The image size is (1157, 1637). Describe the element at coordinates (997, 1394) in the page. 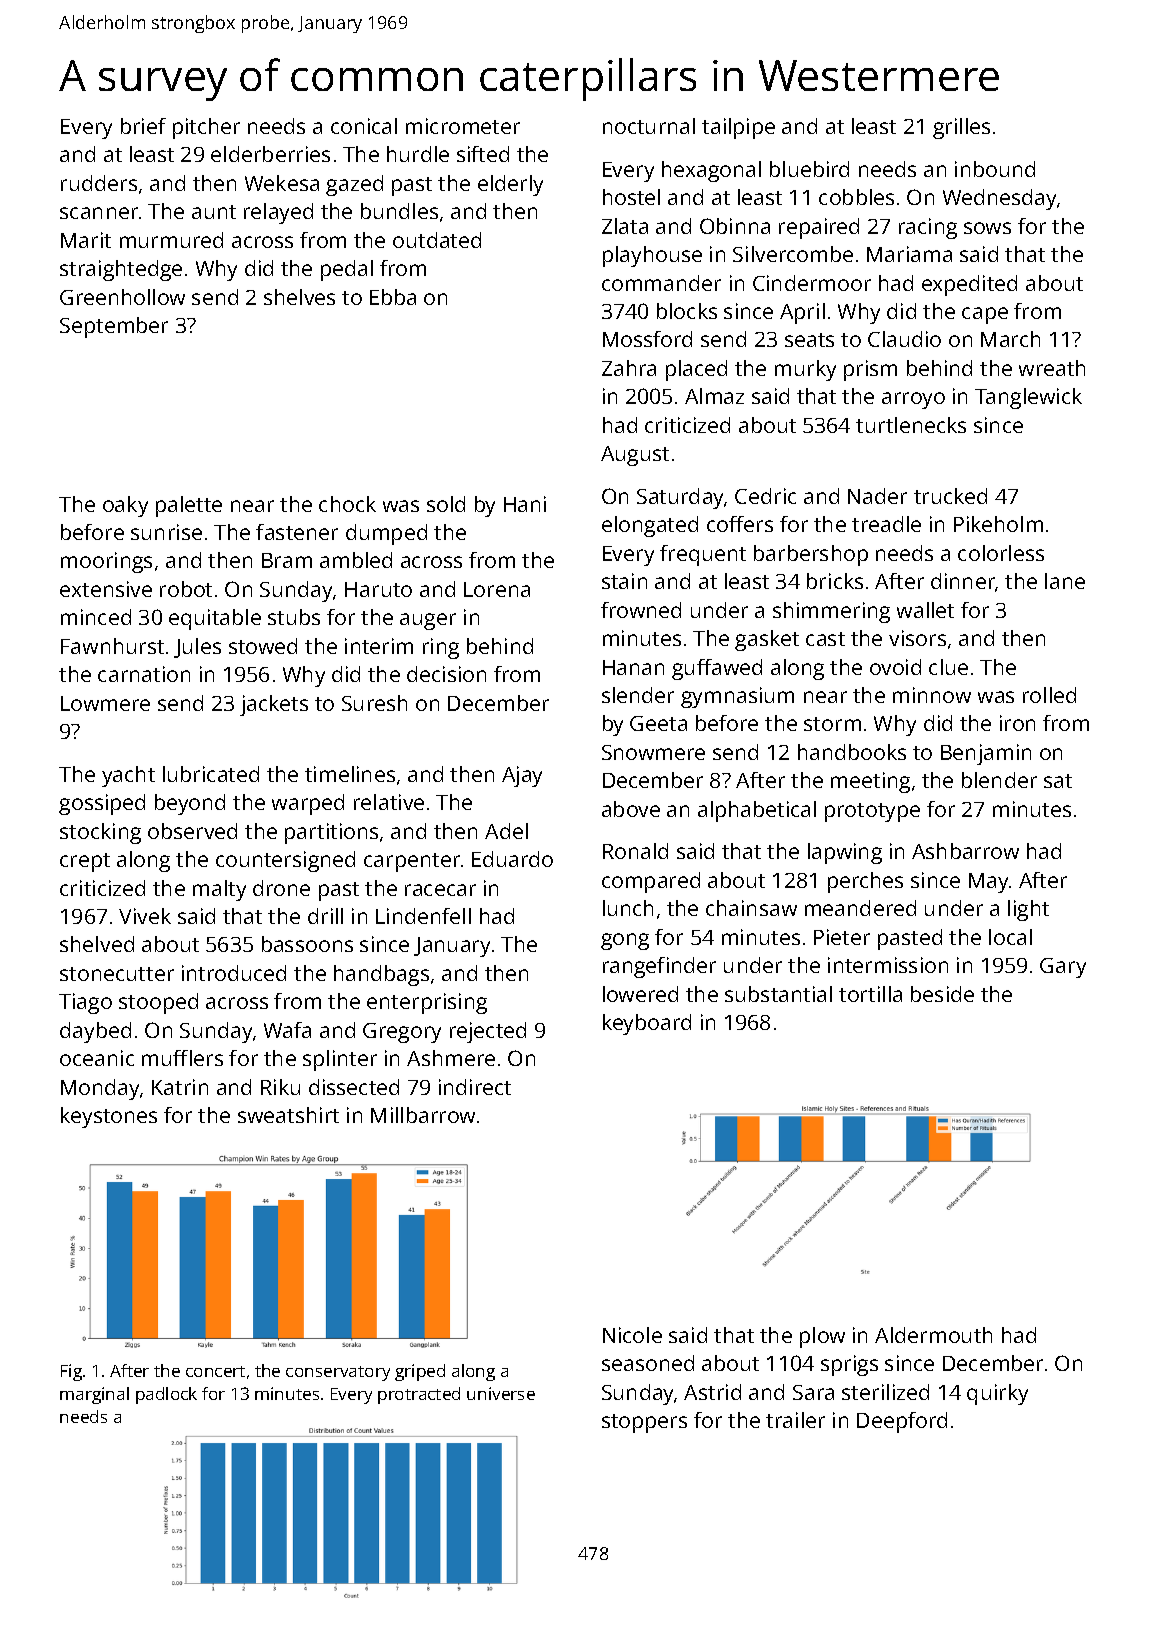

I see `quirky` at that location.
